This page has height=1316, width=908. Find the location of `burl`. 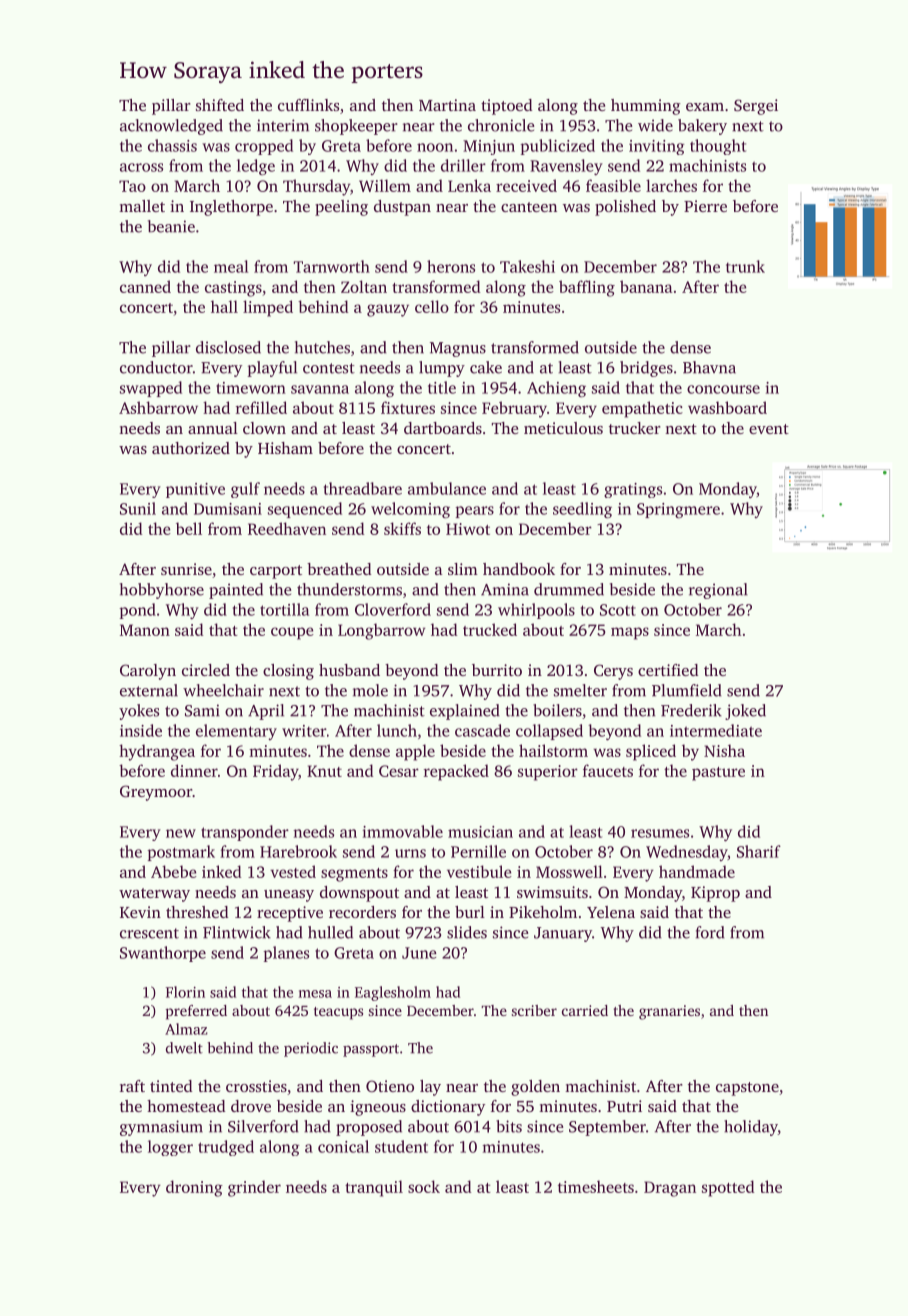

burl is located at coordinates (470, 912).
